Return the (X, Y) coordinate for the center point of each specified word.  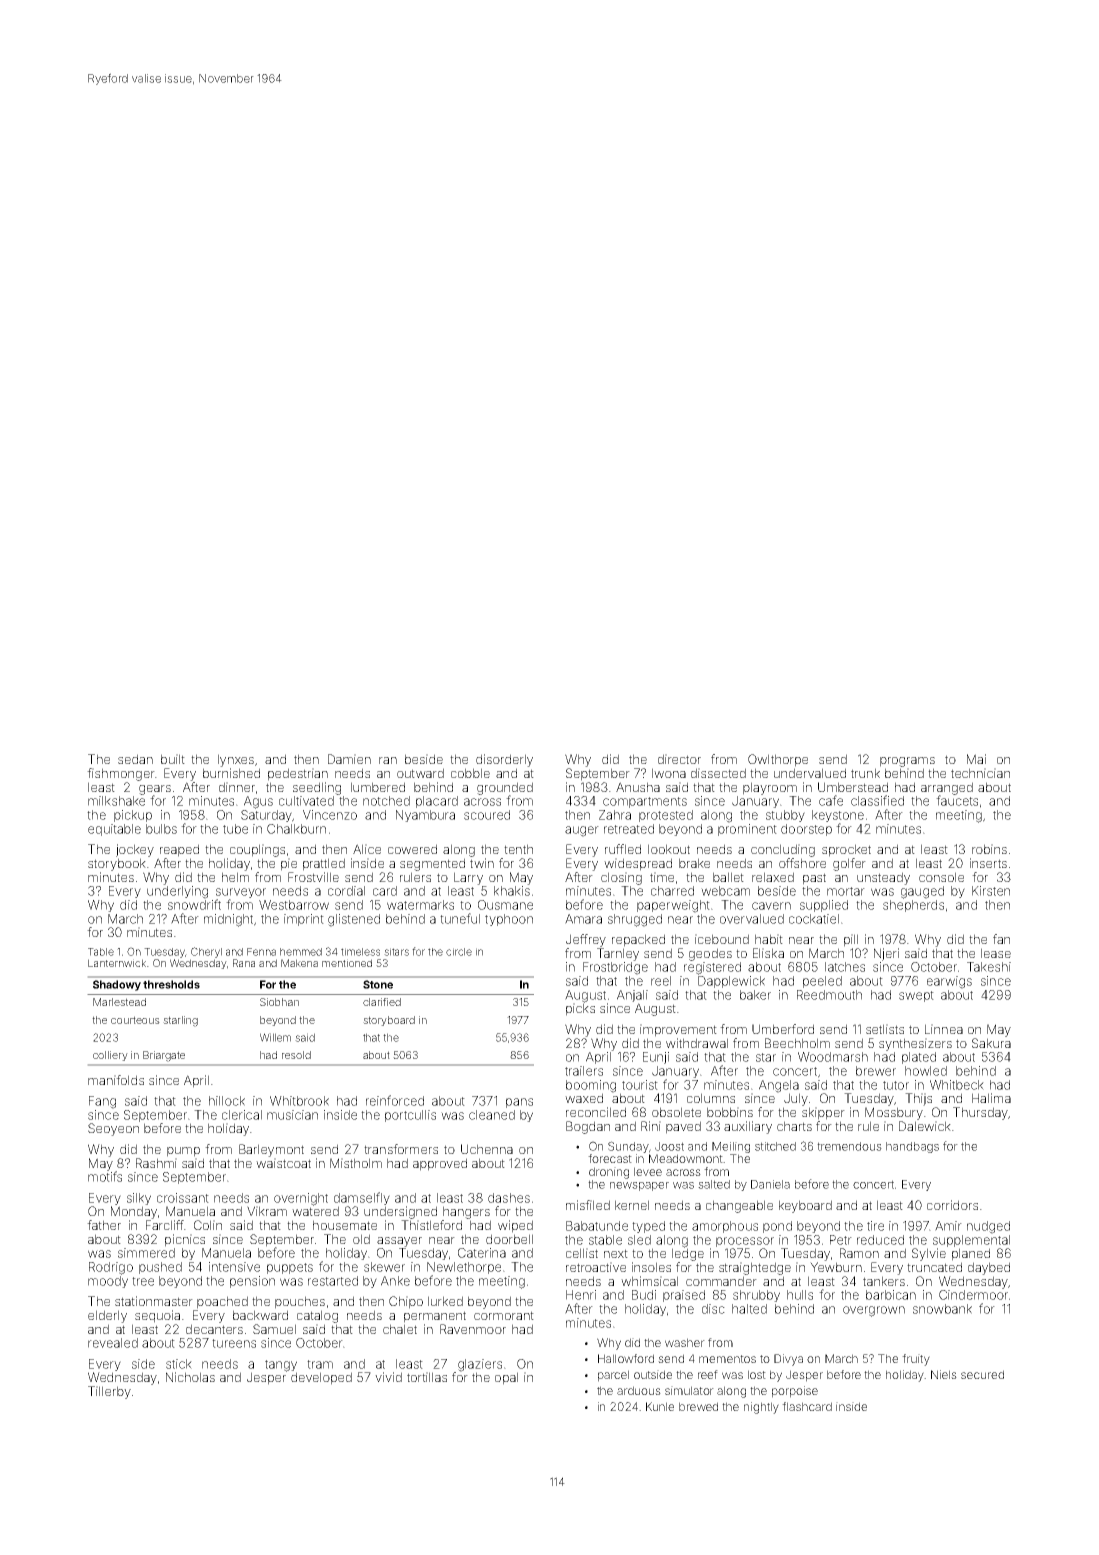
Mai (976, 759)
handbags (912, 1147)
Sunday (628, 1147)
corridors (952, 1205)
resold (296, 1055)
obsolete (676, 1112)
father (104, 1225)
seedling (317, 788)
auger (582, 831)
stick (179, 1364)
